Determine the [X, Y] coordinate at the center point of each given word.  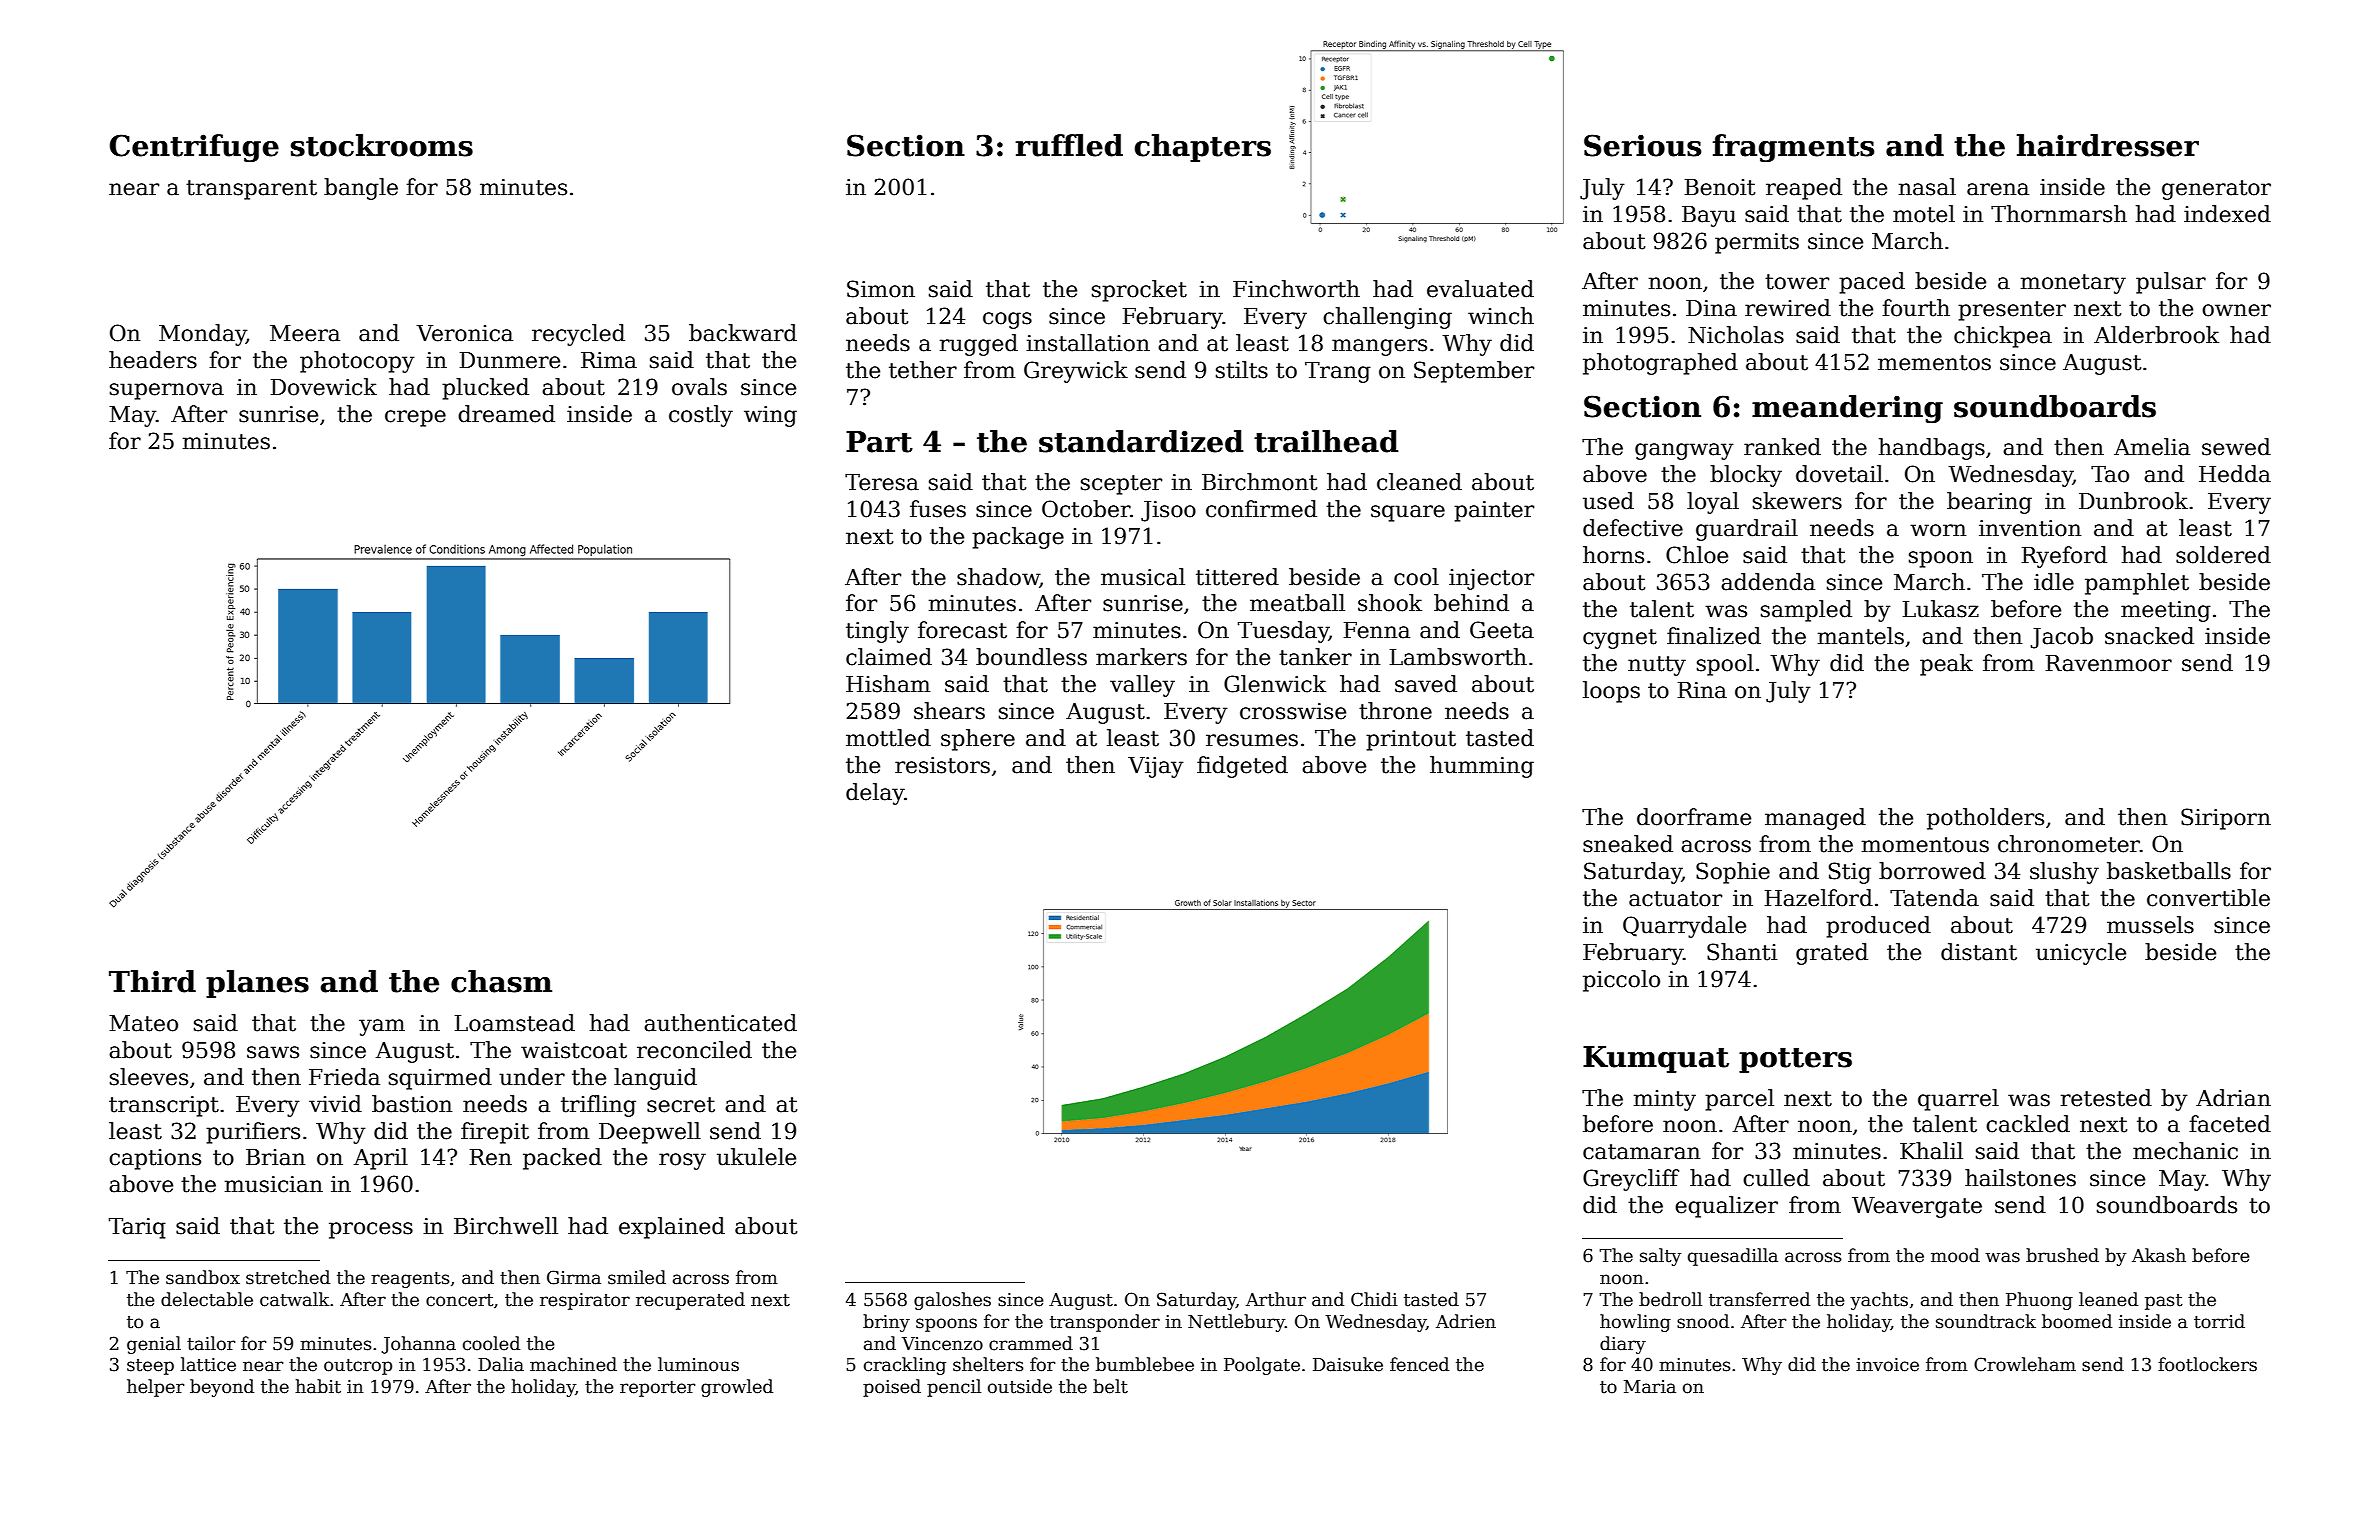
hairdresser [2108, 145]
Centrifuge [194, 148]
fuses [938, 509]
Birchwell [506, 1226]
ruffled [1069, 145]
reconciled [694, 1050]
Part [879, 442]
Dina [1711, 308]
